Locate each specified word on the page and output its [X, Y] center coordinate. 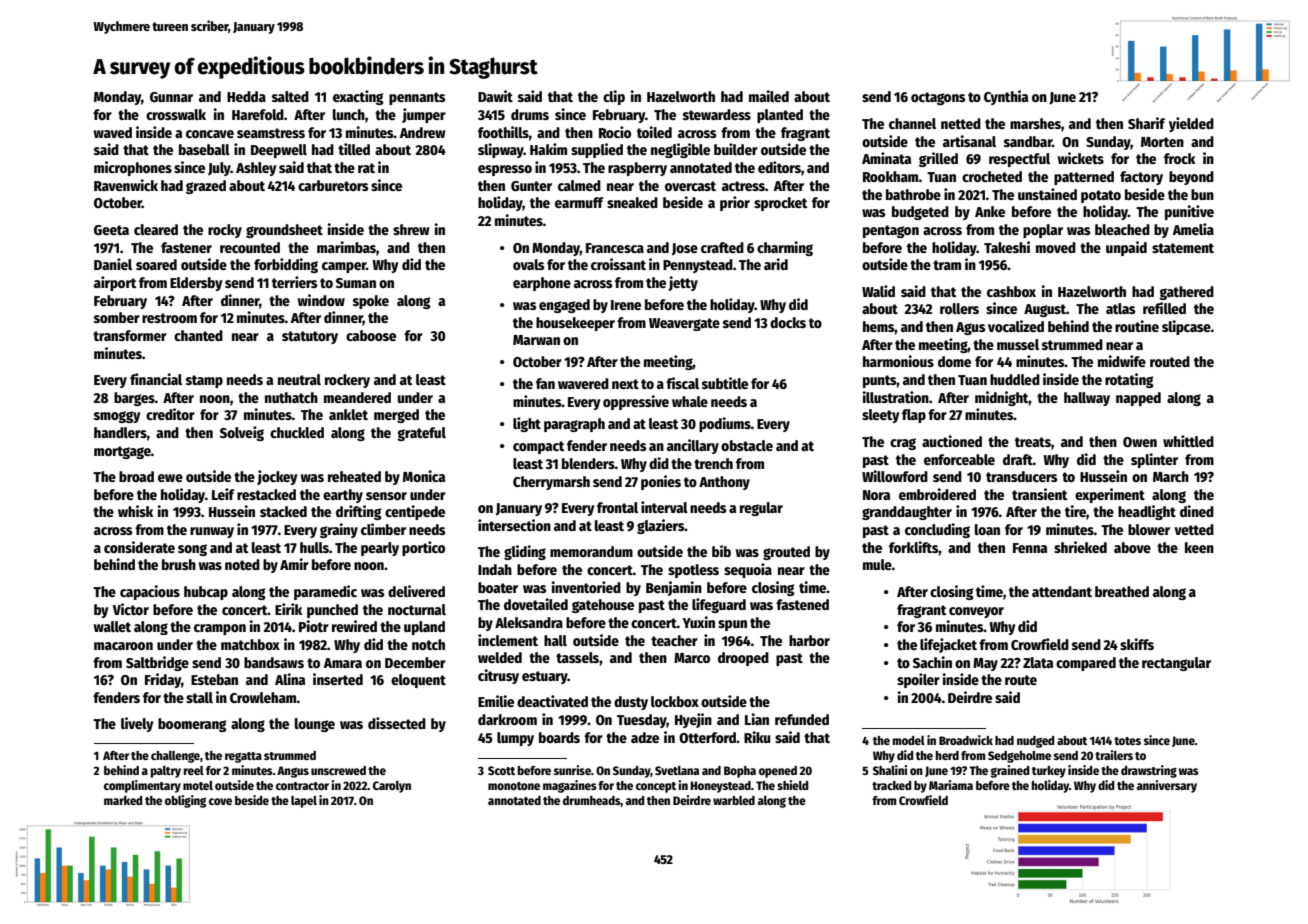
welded [500, 657]
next [625, 384]
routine [1137, 326]
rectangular [1176, 664]
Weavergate [684, 324]
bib [721, 551]
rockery [347, 381]
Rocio [615, 132]
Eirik [288, 609]
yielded [1191, 124]
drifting [359, 512]
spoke [371, 302]
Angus [293, 772]
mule [877, 564]
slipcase [1186, 327]
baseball [204, 149]
